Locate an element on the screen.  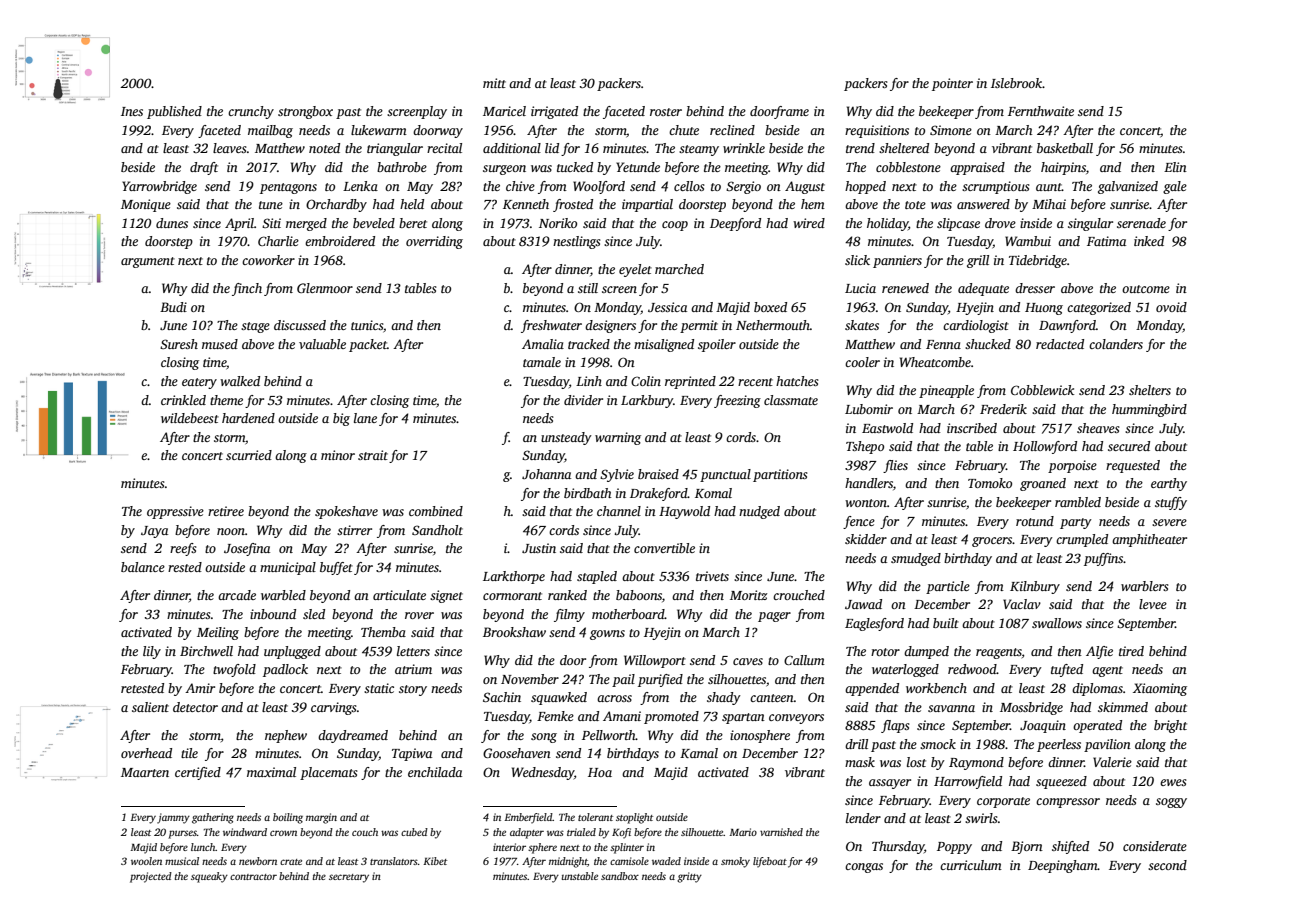
scurried is located at coordinates (249, 455).
